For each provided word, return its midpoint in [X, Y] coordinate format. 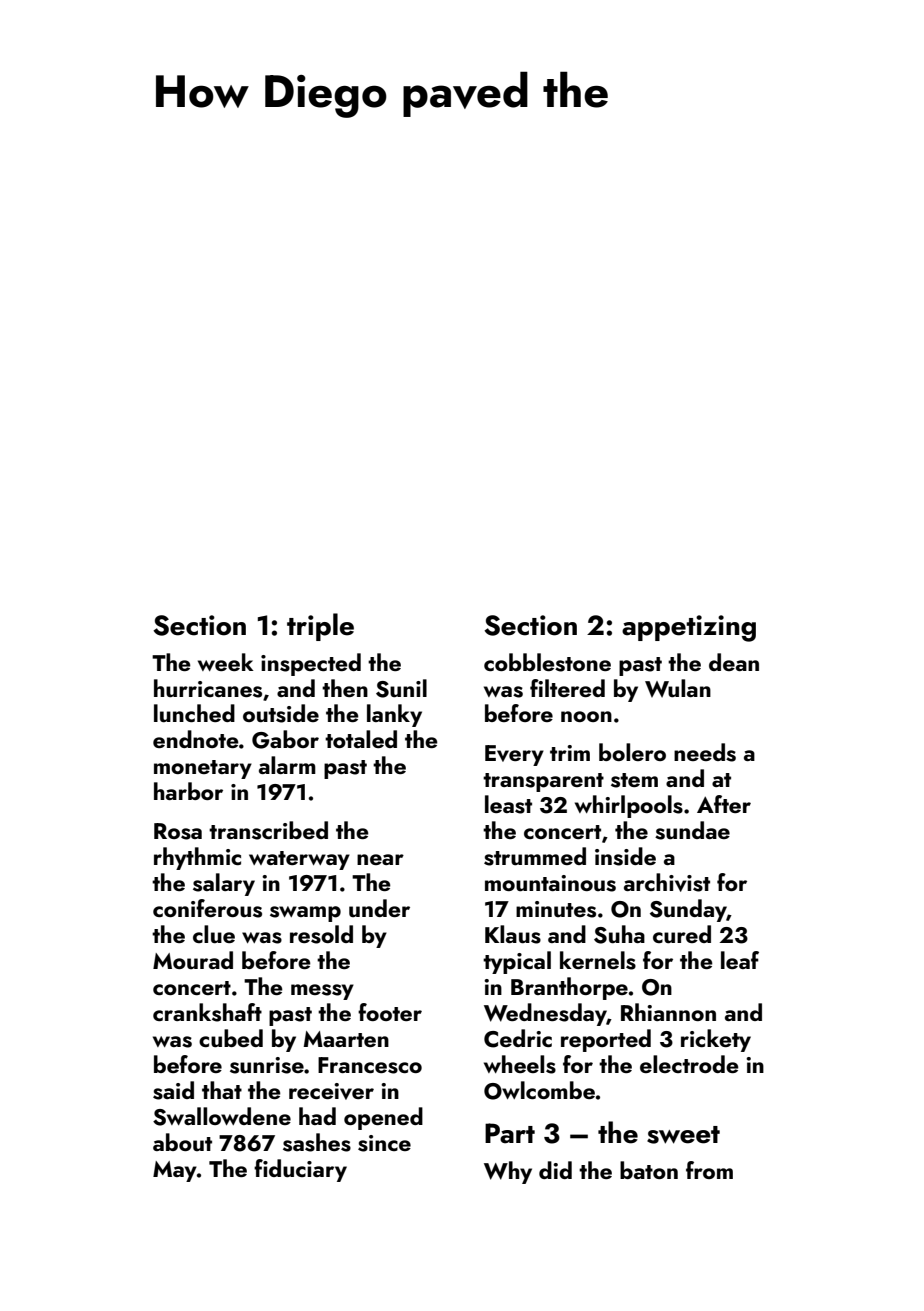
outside [281, 713]
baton [649, 1170]
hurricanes [208, 688]
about [182, 1142]
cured [682, 934]
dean [734, 662]
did [555, 1170]
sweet [683, 1135]
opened [383, 1118]
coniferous [207, 908]
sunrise [267, 1065]
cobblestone [547, 662]
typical [517, 962]
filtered [567, 688]
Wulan [678, 688]
